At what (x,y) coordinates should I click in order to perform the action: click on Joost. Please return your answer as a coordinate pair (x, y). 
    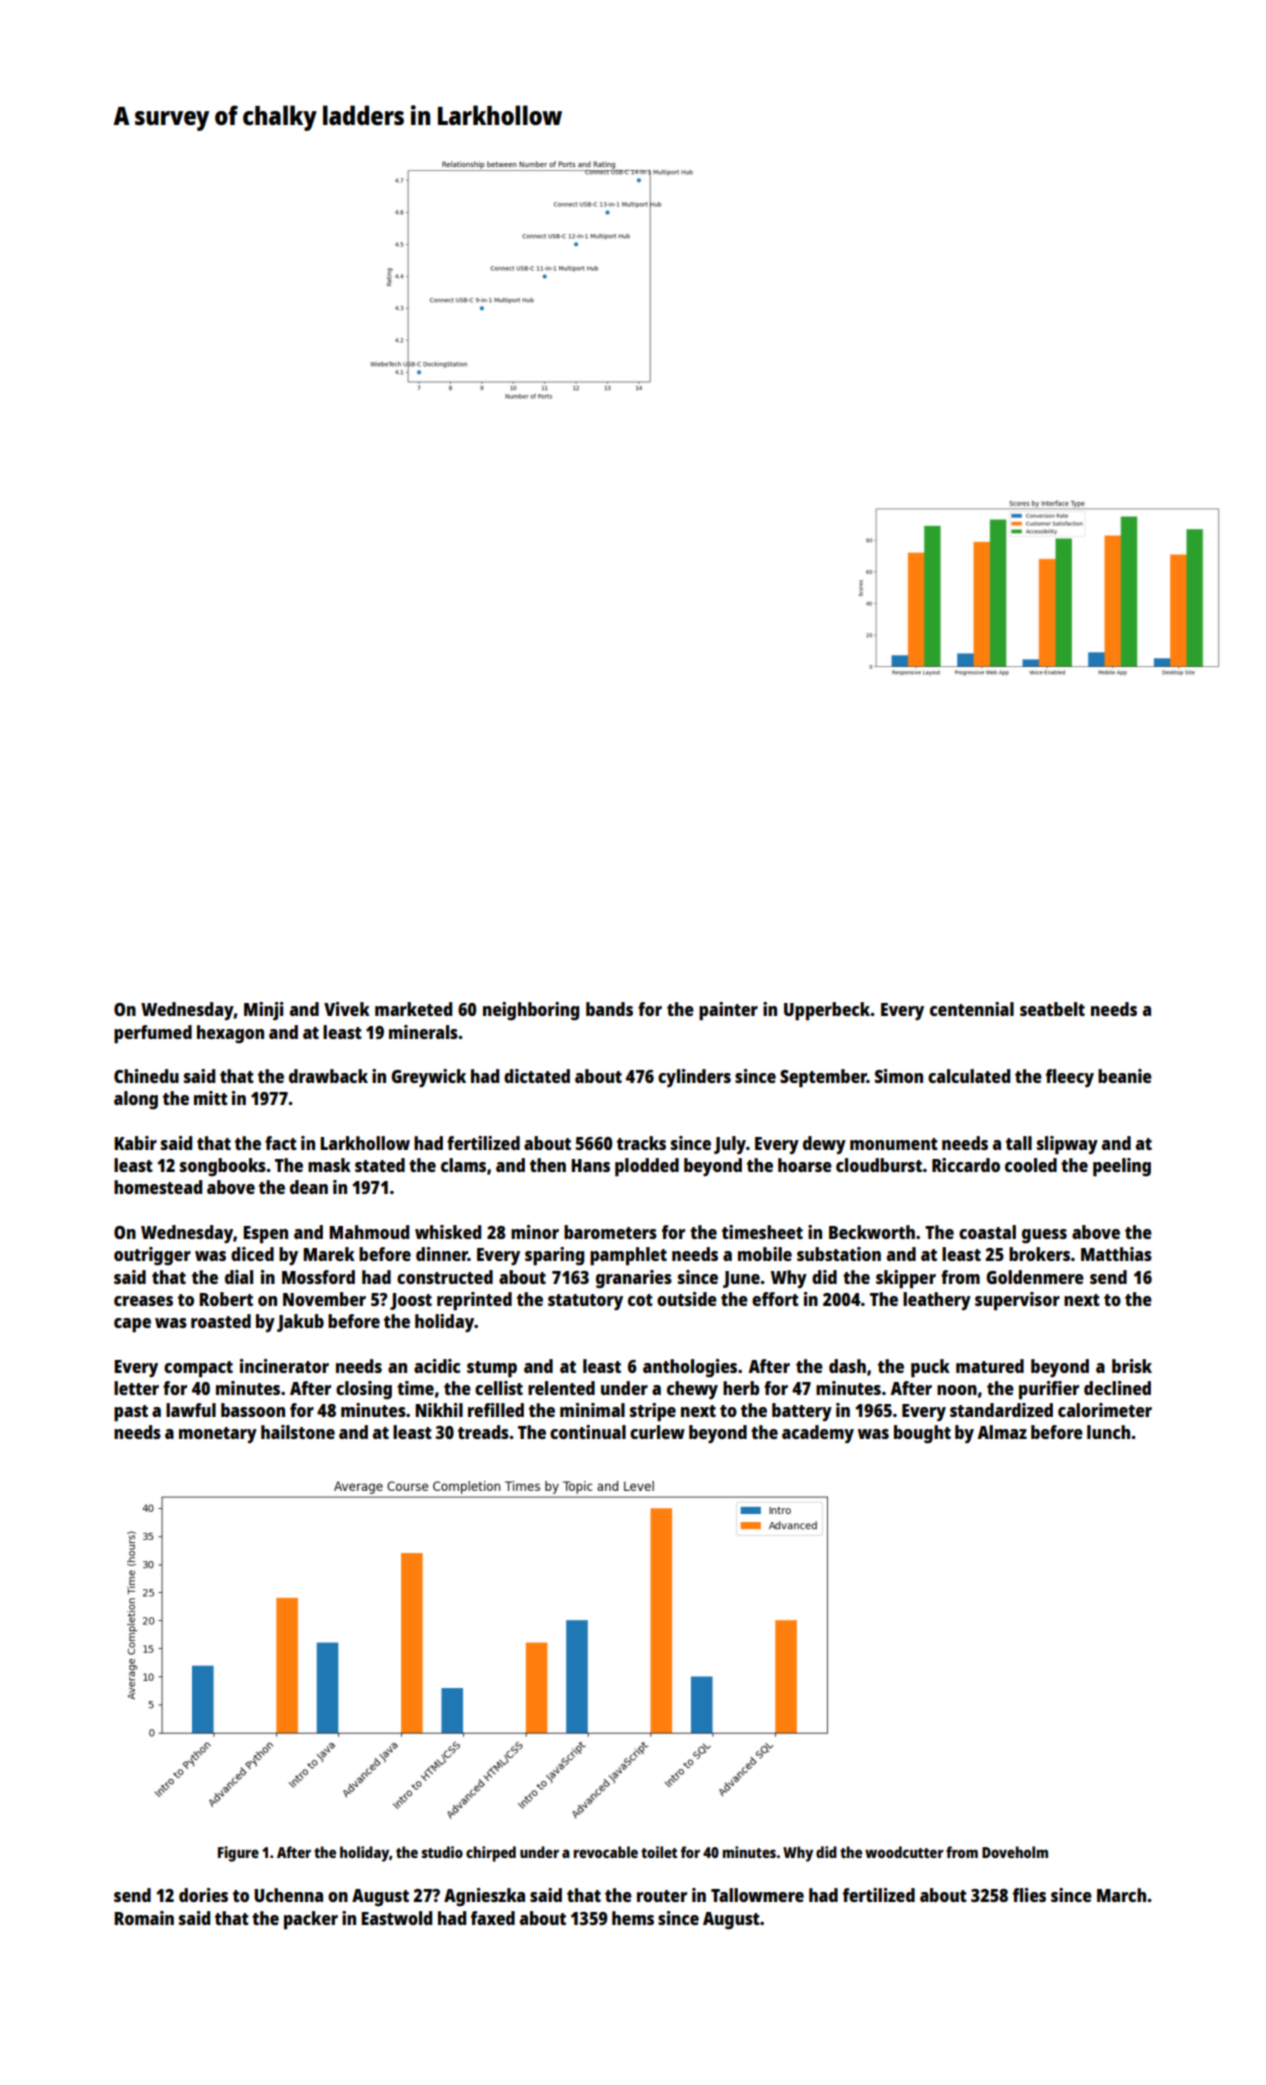
    Looking at the image, I should click on (411, 1301).
